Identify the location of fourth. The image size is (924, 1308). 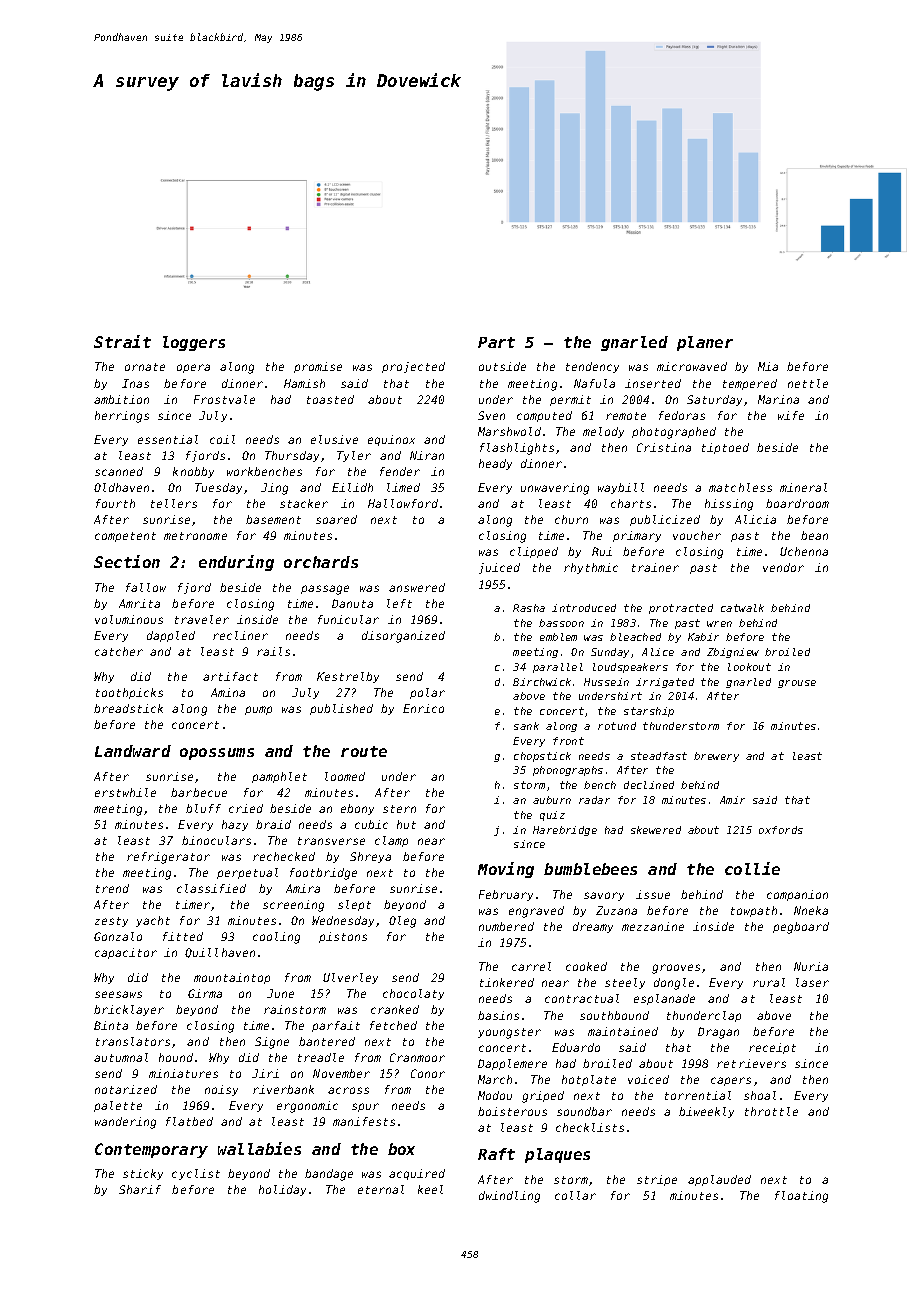
(115, 503).
